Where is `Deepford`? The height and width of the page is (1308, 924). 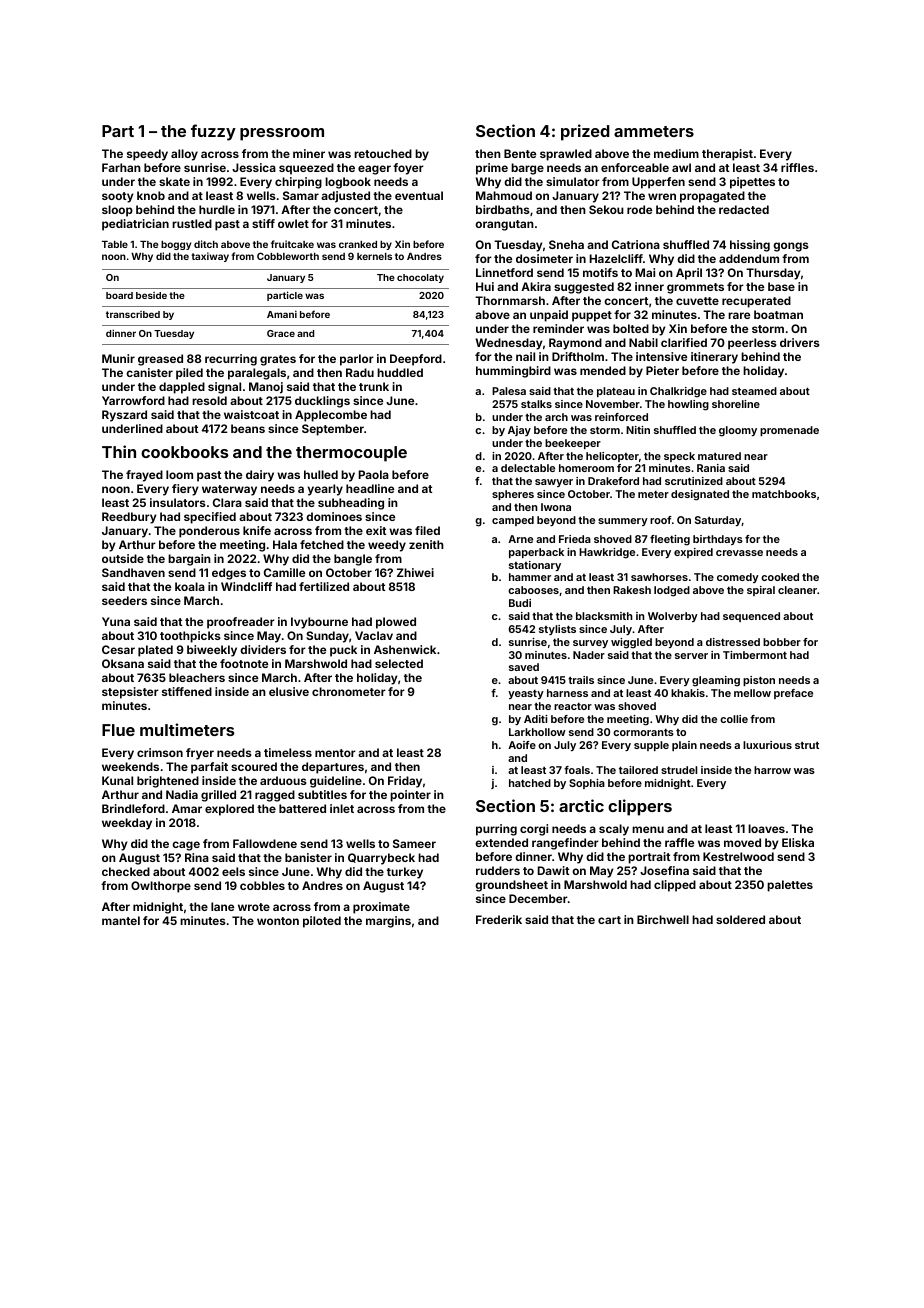 Deepford is located at coordinates (416, 360).
